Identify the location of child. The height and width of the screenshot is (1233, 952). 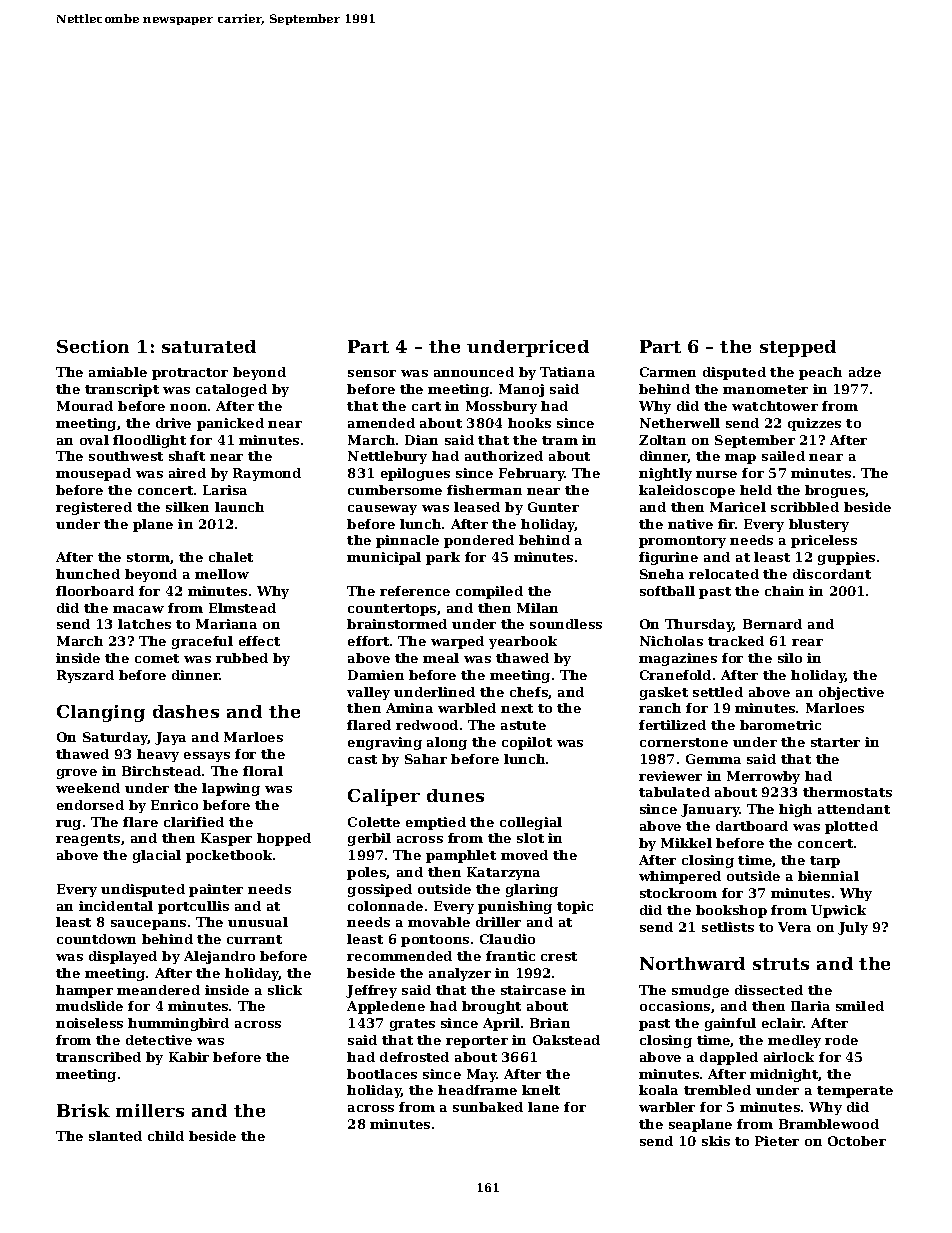
(166, 1136).
